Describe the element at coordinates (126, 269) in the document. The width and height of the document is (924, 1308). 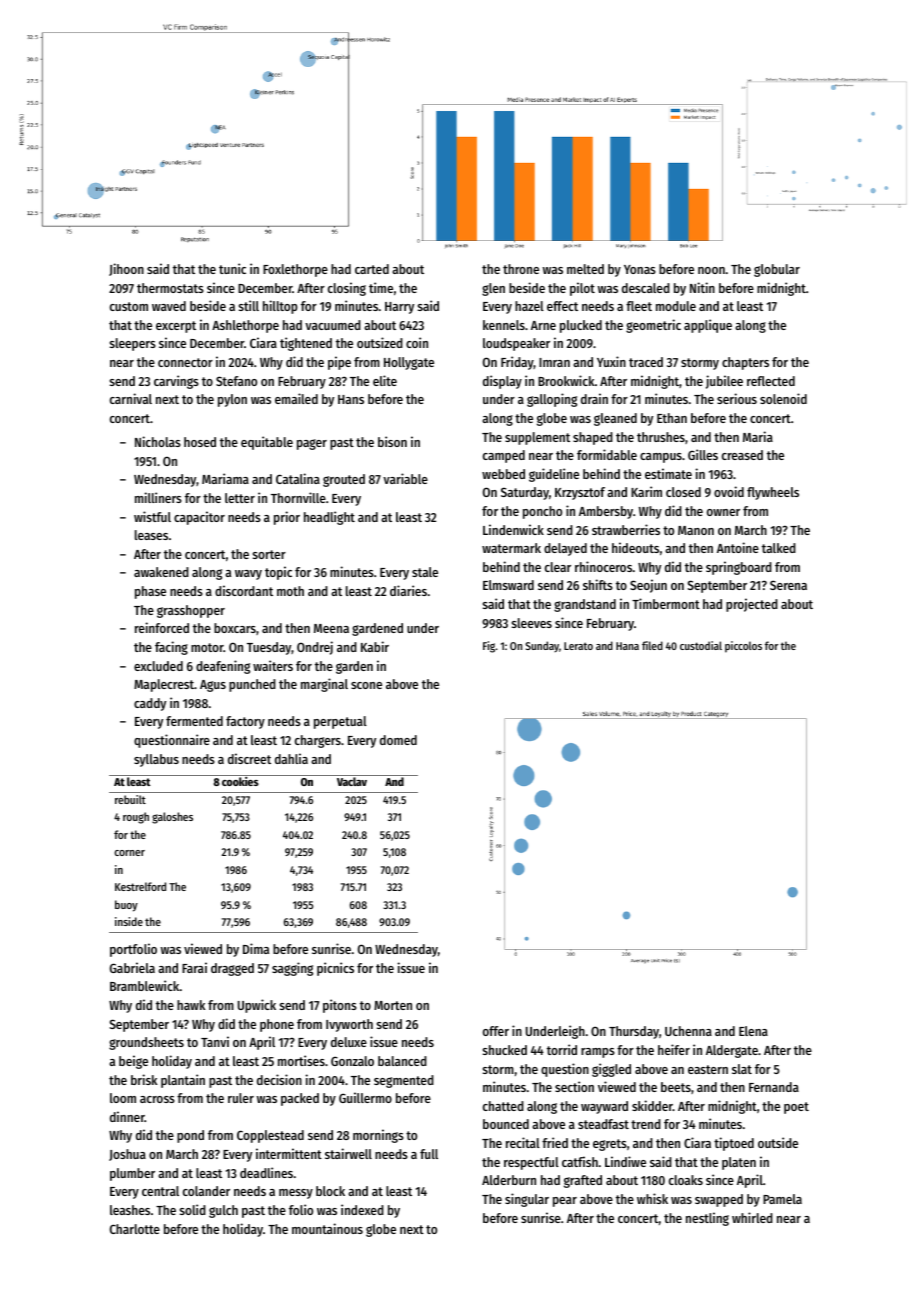
I see `Jihoon` at that location.
